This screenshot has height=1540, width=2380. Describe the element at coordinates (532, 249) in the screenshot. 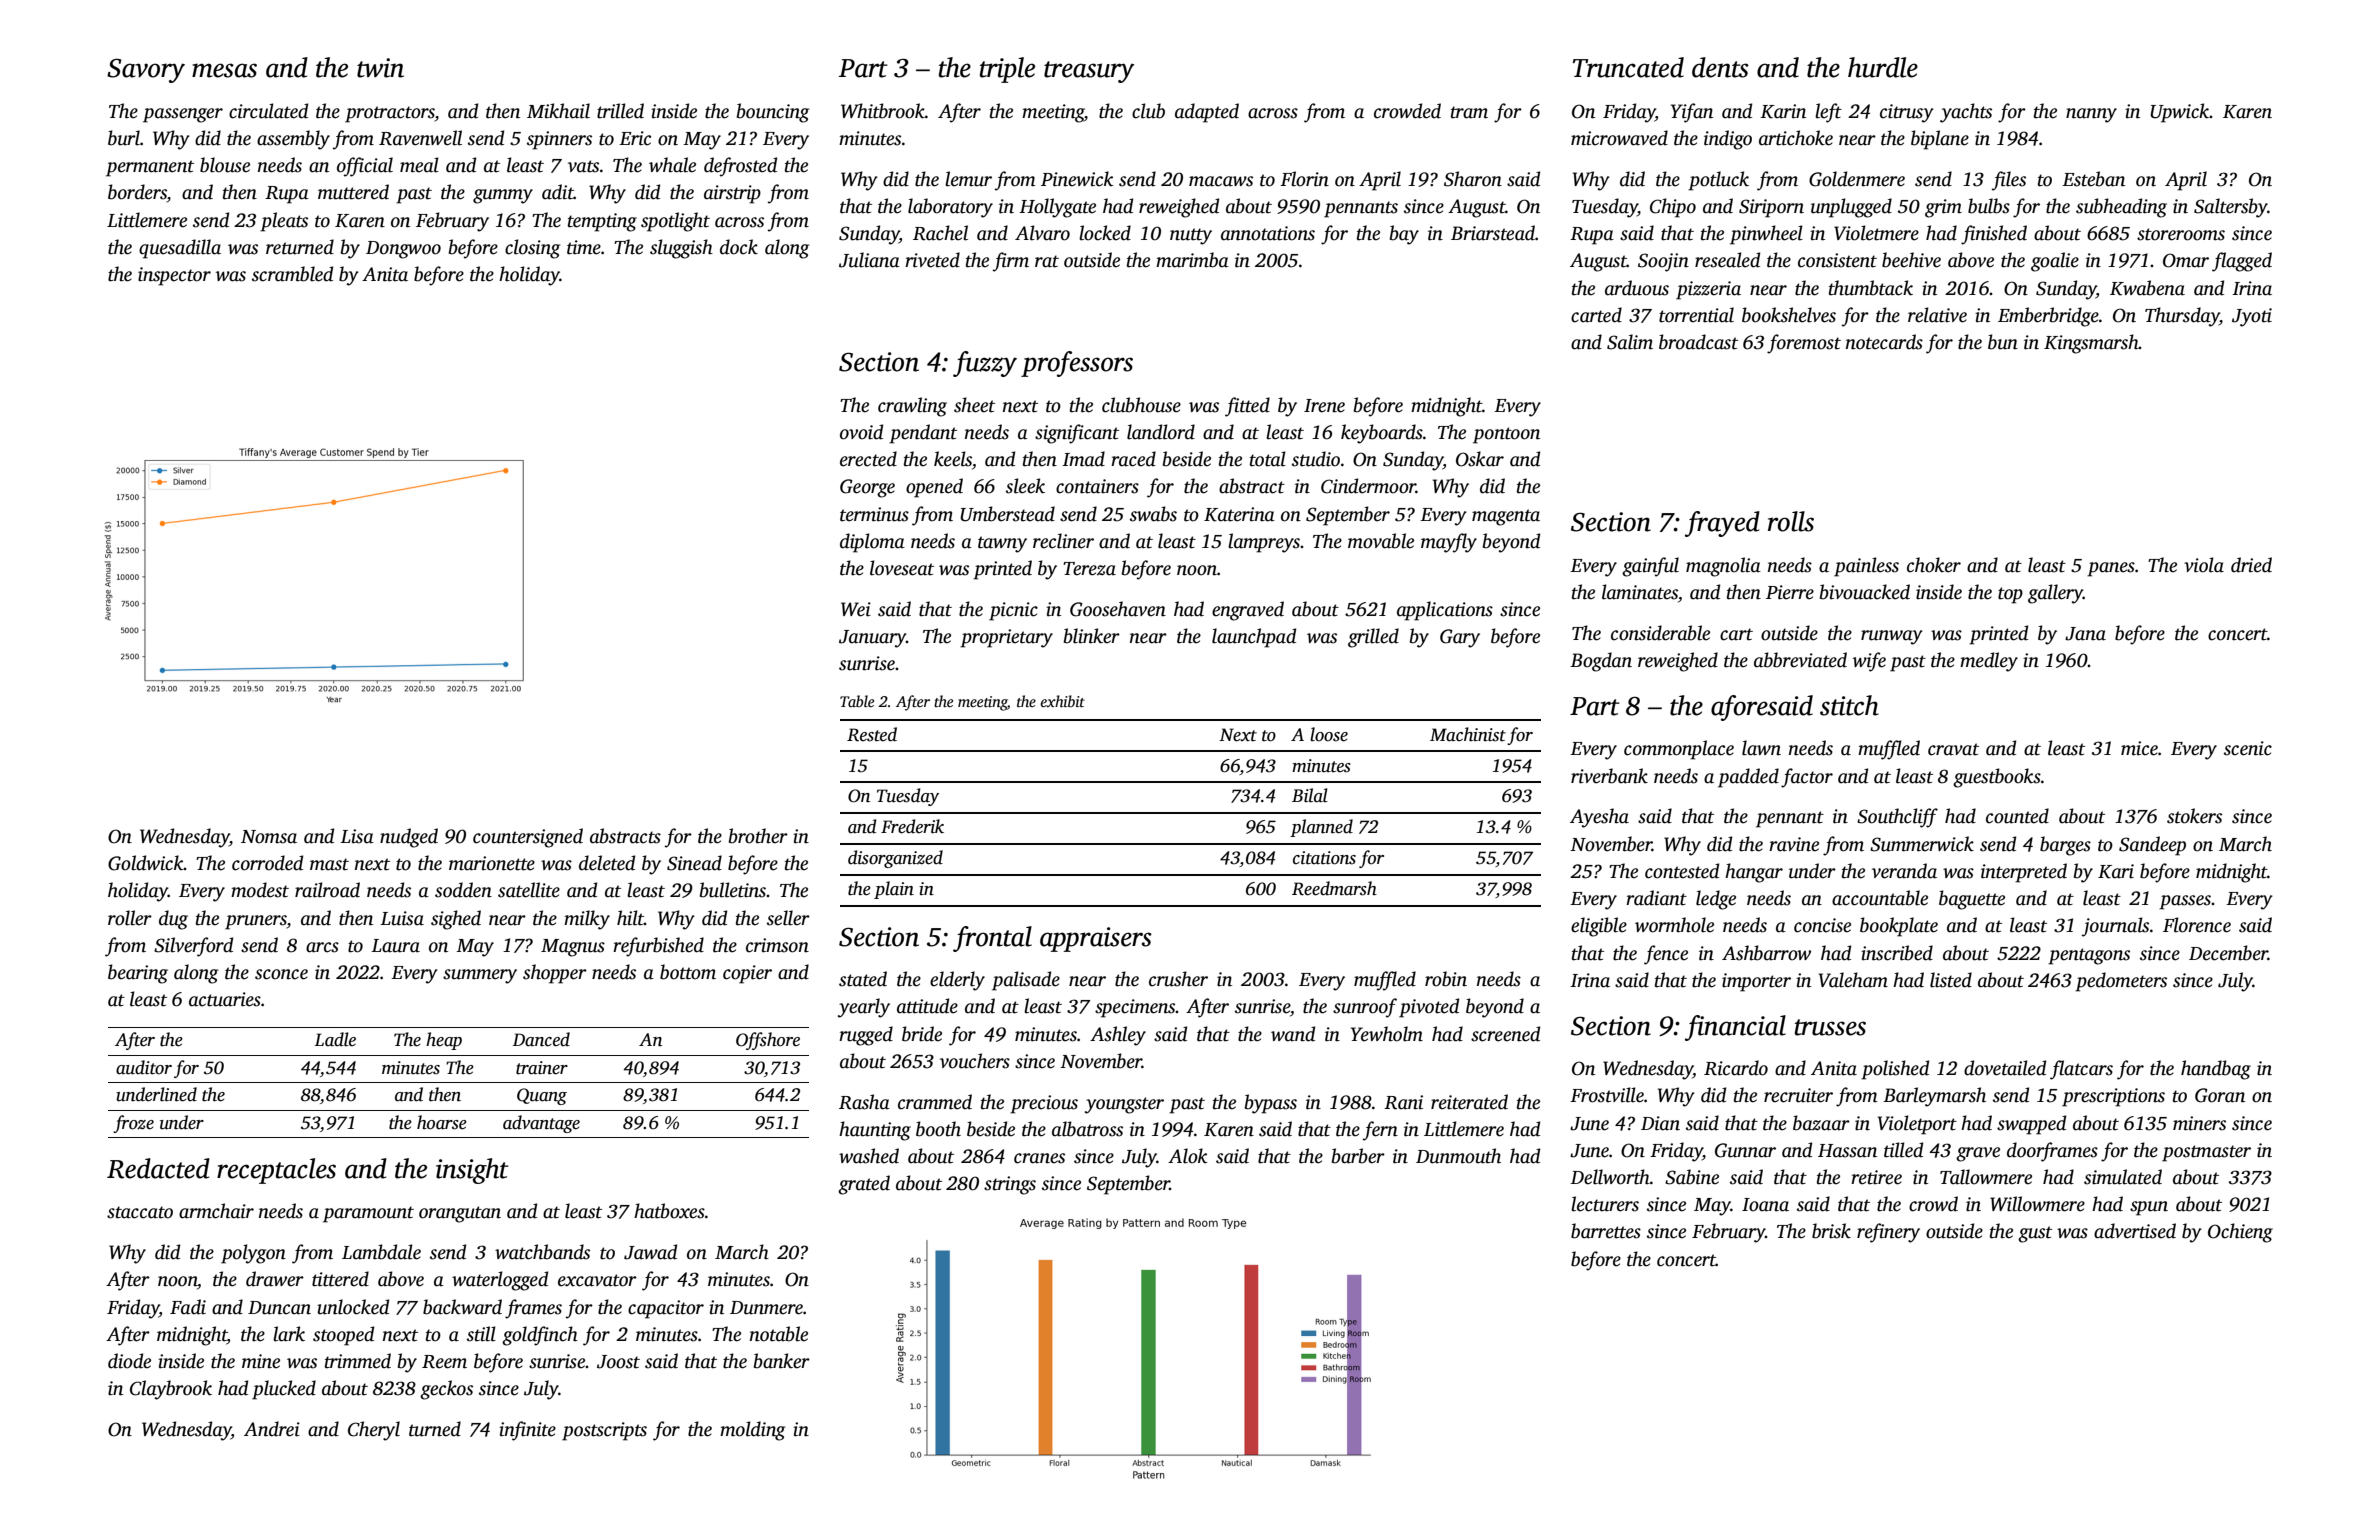

I see `closing` at that location.
